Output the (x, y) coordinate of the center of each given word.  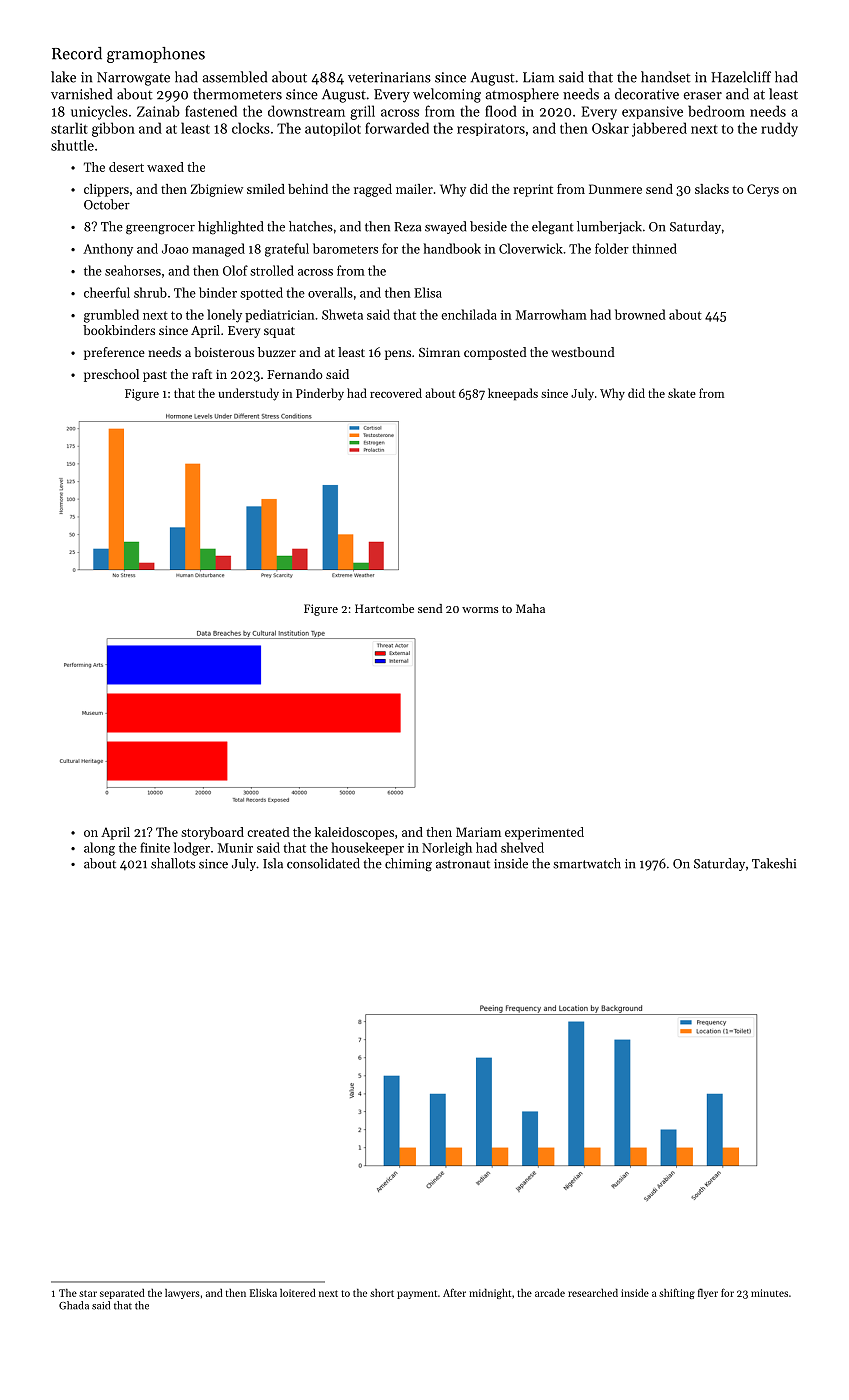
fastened (211, 111)
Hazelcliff (741, 77)
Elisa (428, 292)
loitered (298, 1293)
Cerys (763, 190)
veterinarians (389, 77)
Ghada (74, 1305)
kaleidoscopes (354, 833)
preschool (111, 375)
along (99, 849)
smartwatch (587, 863)
